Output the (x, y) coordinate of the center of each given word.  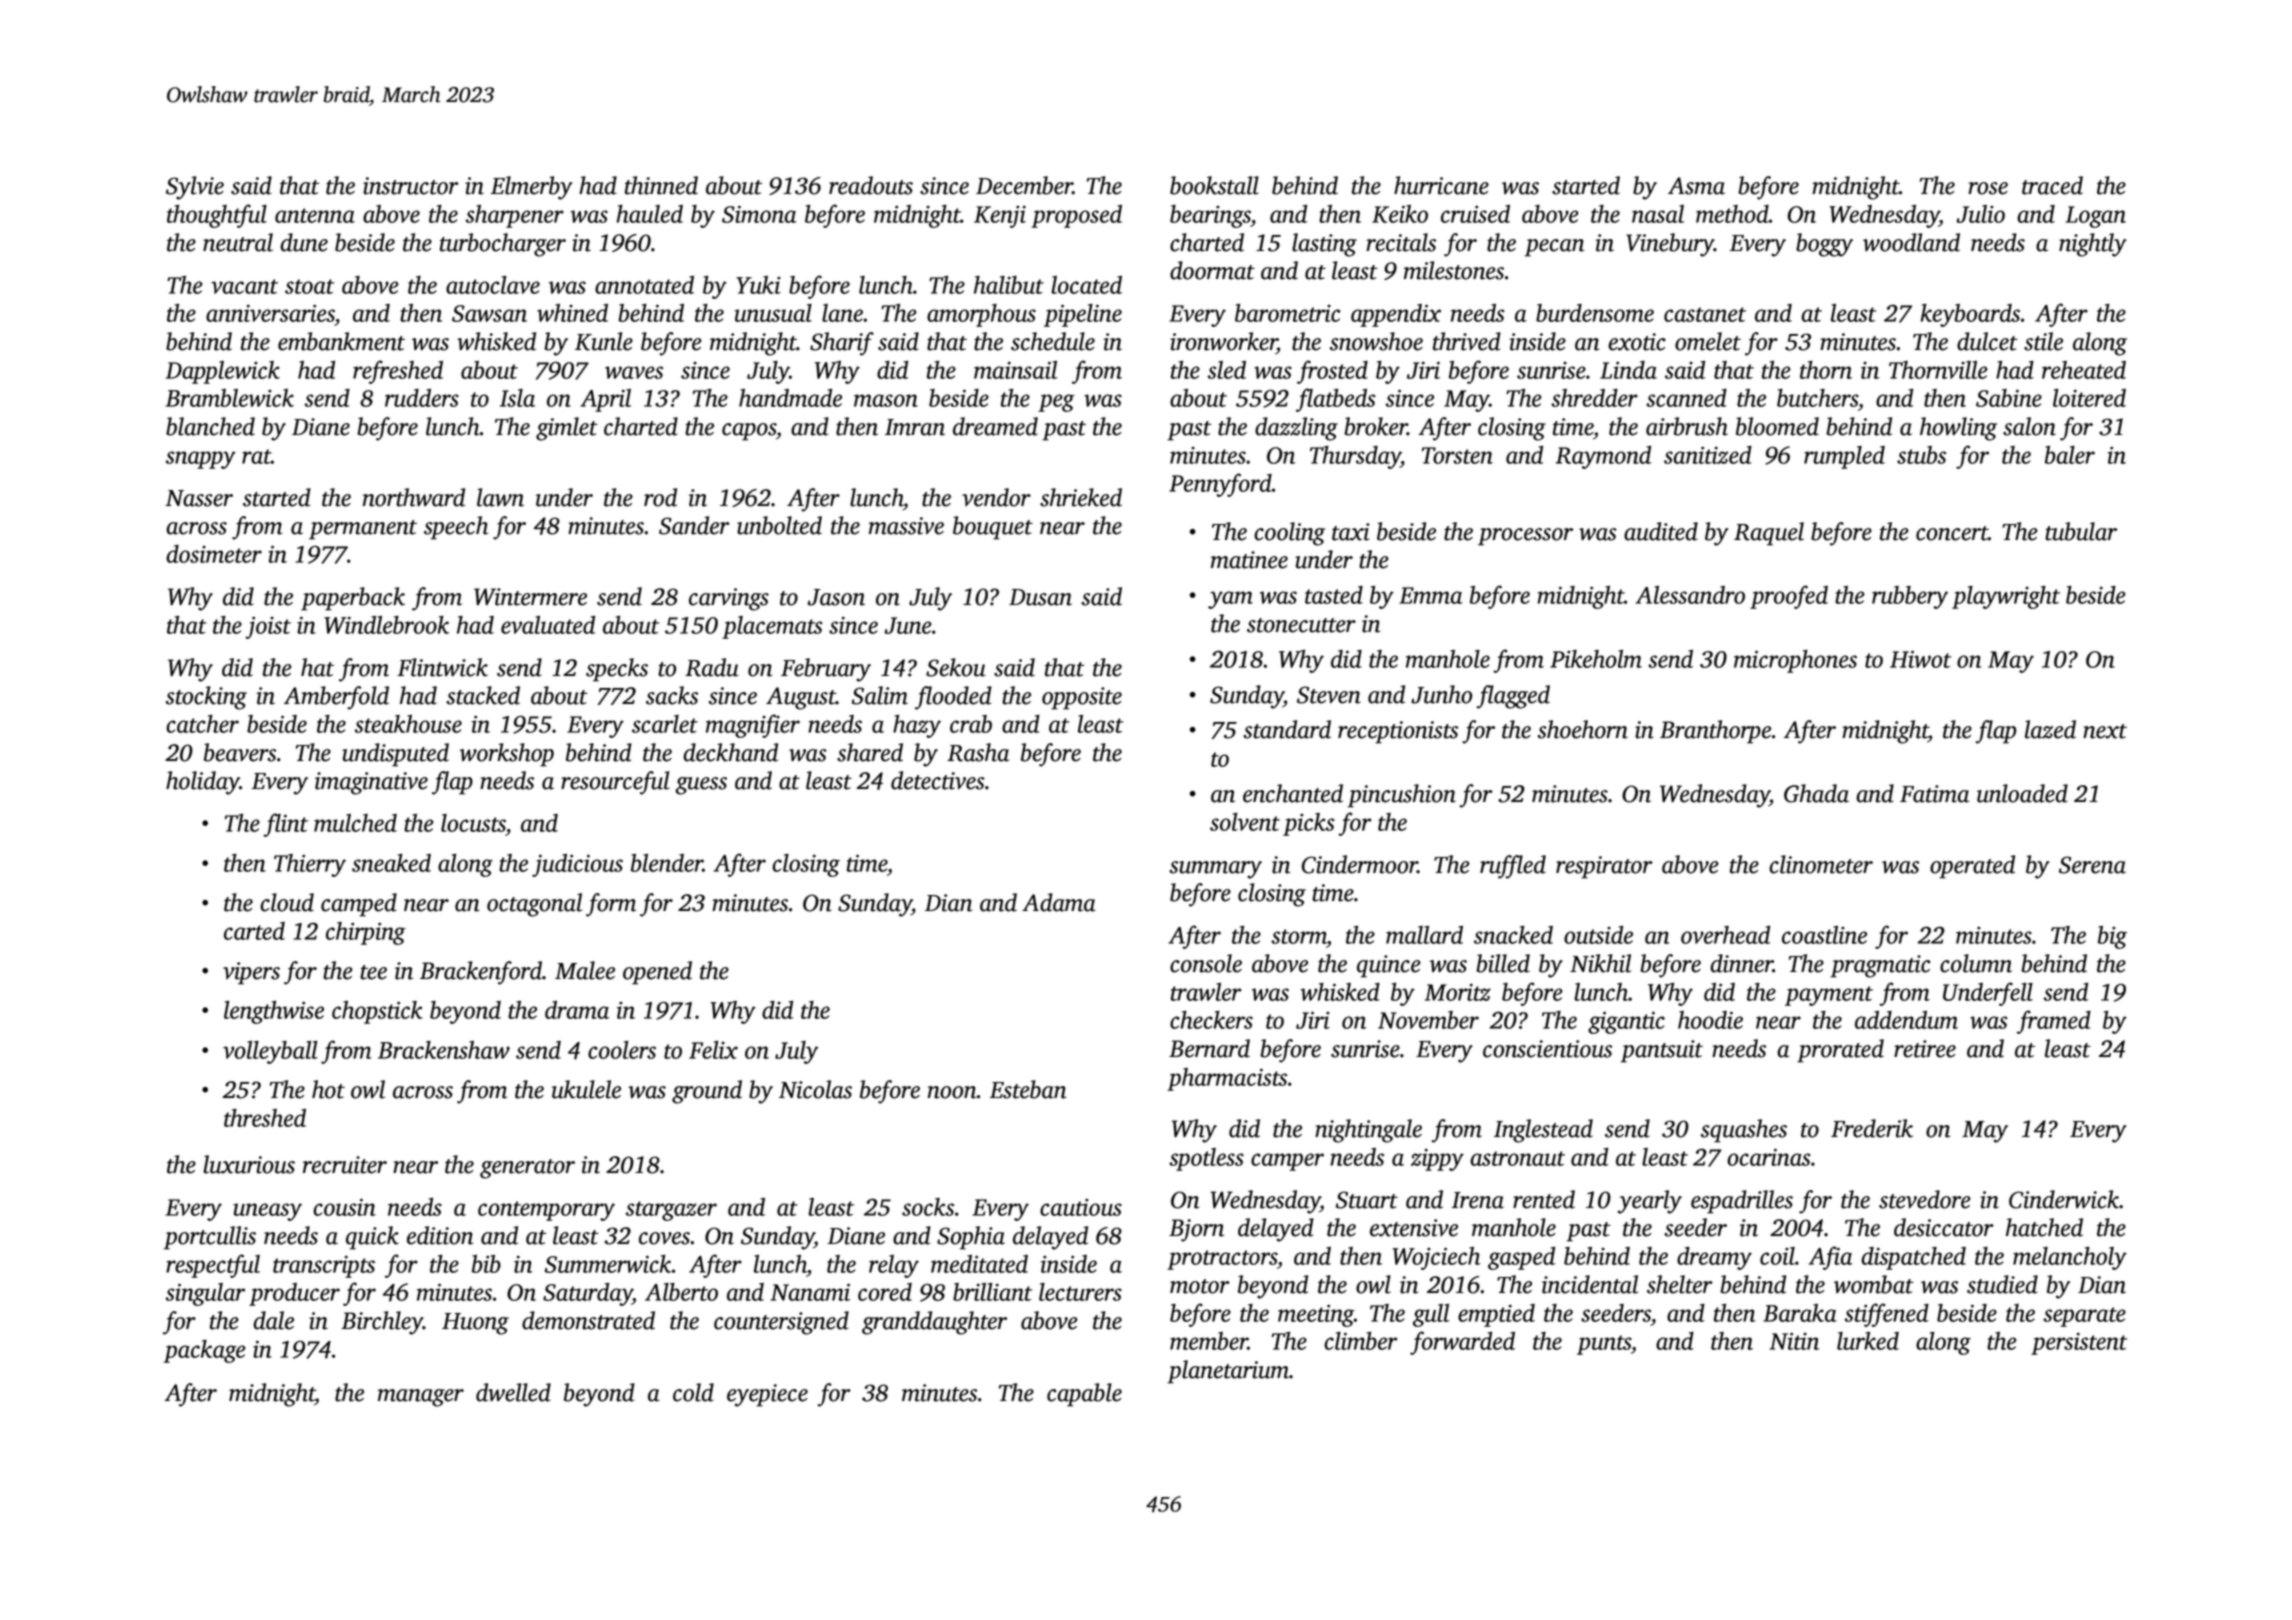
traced (2052, 185)
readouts (871, 185)
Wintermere (530, 597)
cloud (287, 902)
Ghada (1816, 793)
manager (421, 1398)
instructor (411, 186)
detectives (938, 780)
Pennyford (1220, 485)
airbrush (1687, 426)
